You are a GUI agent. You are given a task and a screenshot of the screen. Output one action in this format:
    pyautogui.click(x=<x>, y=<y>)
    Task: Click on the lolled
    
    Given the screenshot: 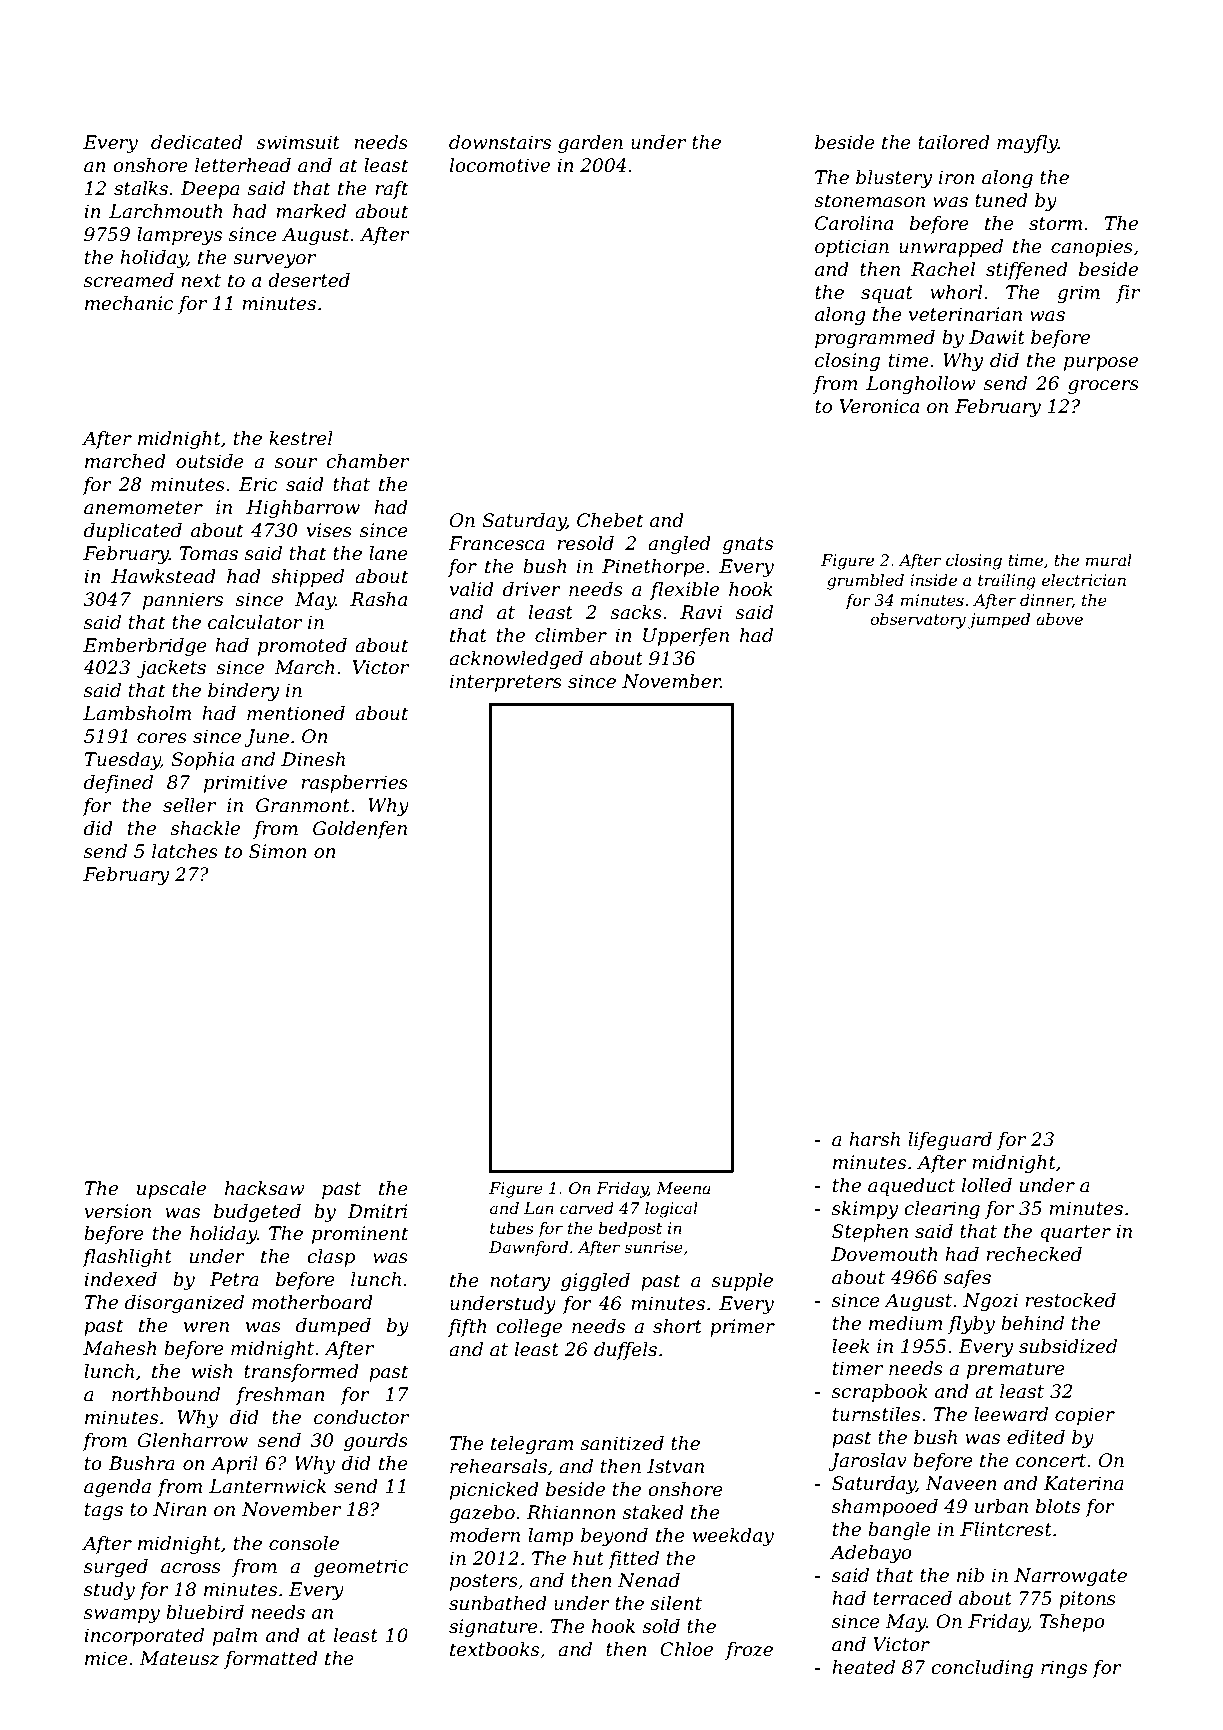 What is the action you would take?
    pyautogui.click(x=987, y=1185)
